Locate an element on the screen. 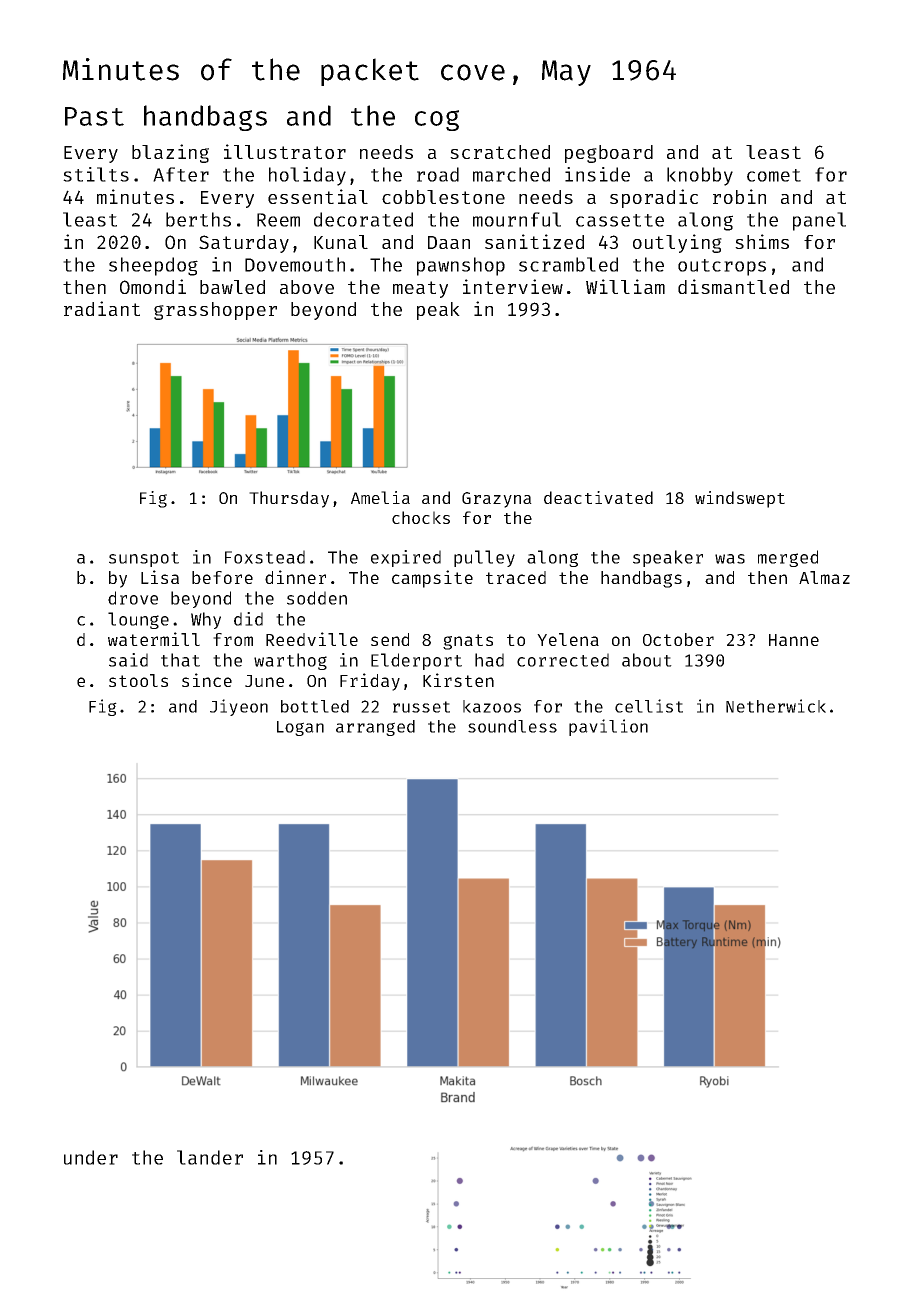 This screenshot has width=924, height=1314. Netherwick is located at coordinates (776, 706).
